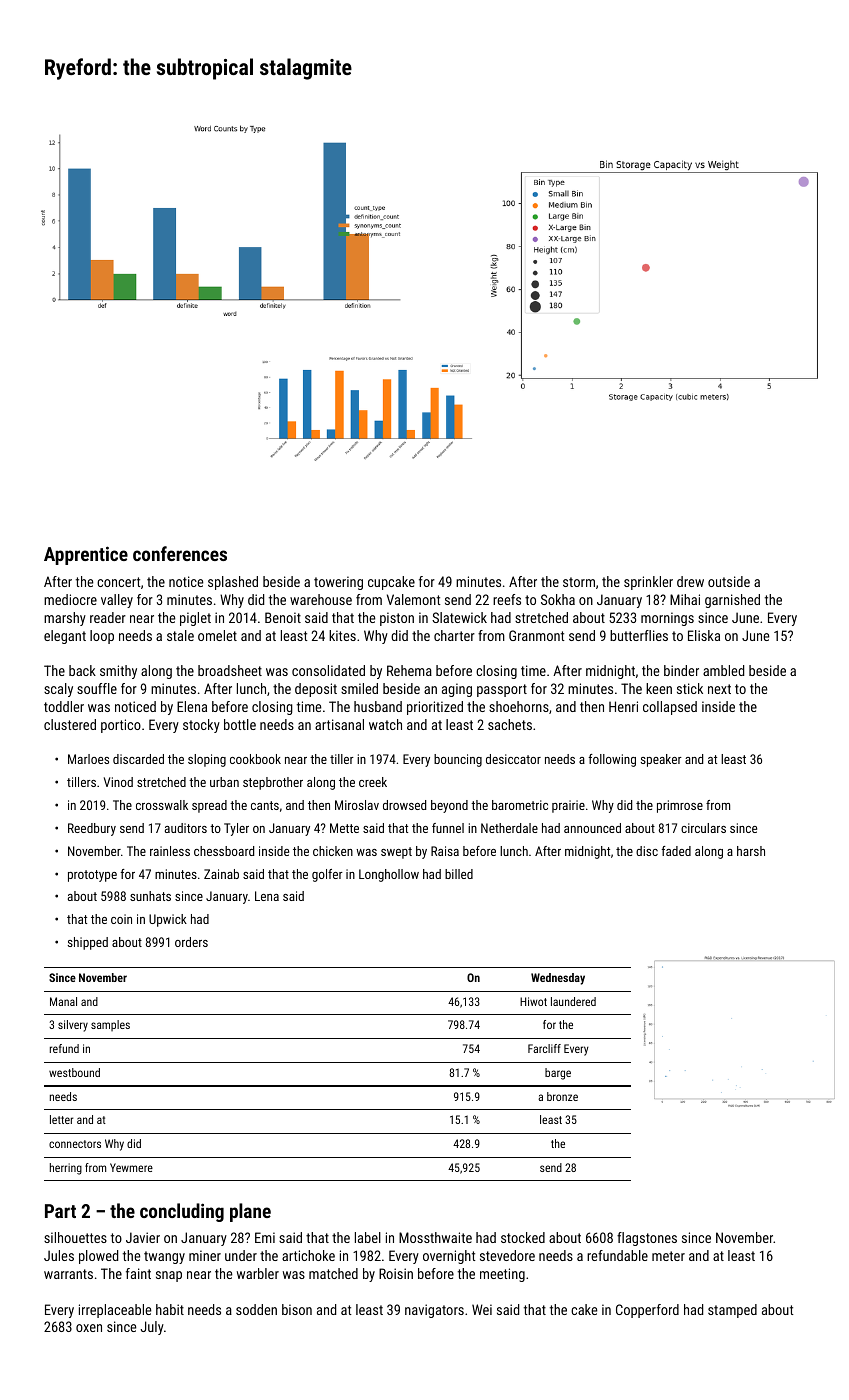 The height and width of the screenshot is (1400, 849). I want to click on harsh, so click(751, 851).
